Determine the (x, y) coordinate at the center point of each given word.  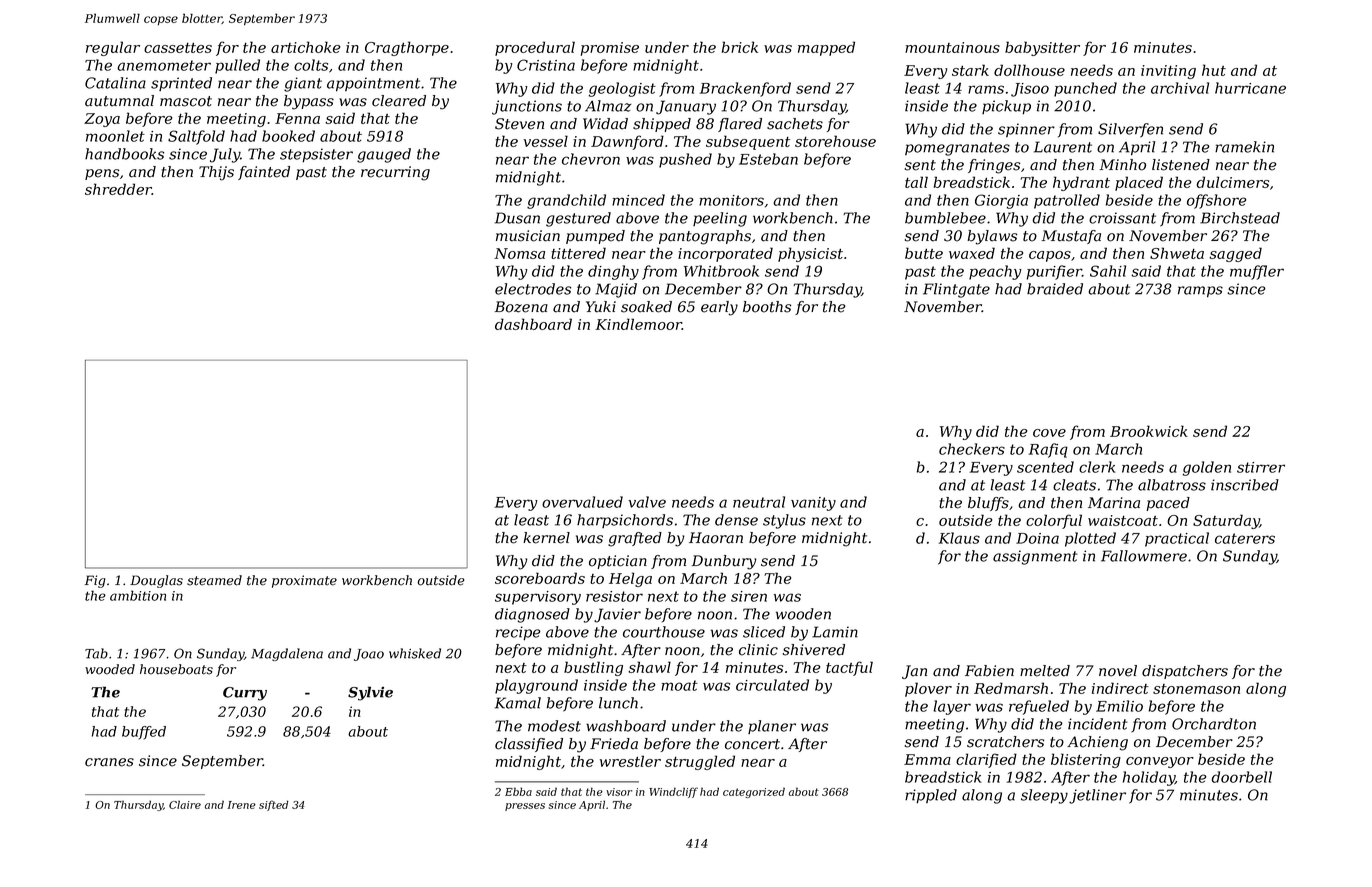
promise (610, 49)
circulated (772, 685)
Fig (95, 581)
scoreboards (540, 578)
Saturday (1226, 521)
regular (113, 48)
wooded (110, 669)
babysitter (1042, 48)
